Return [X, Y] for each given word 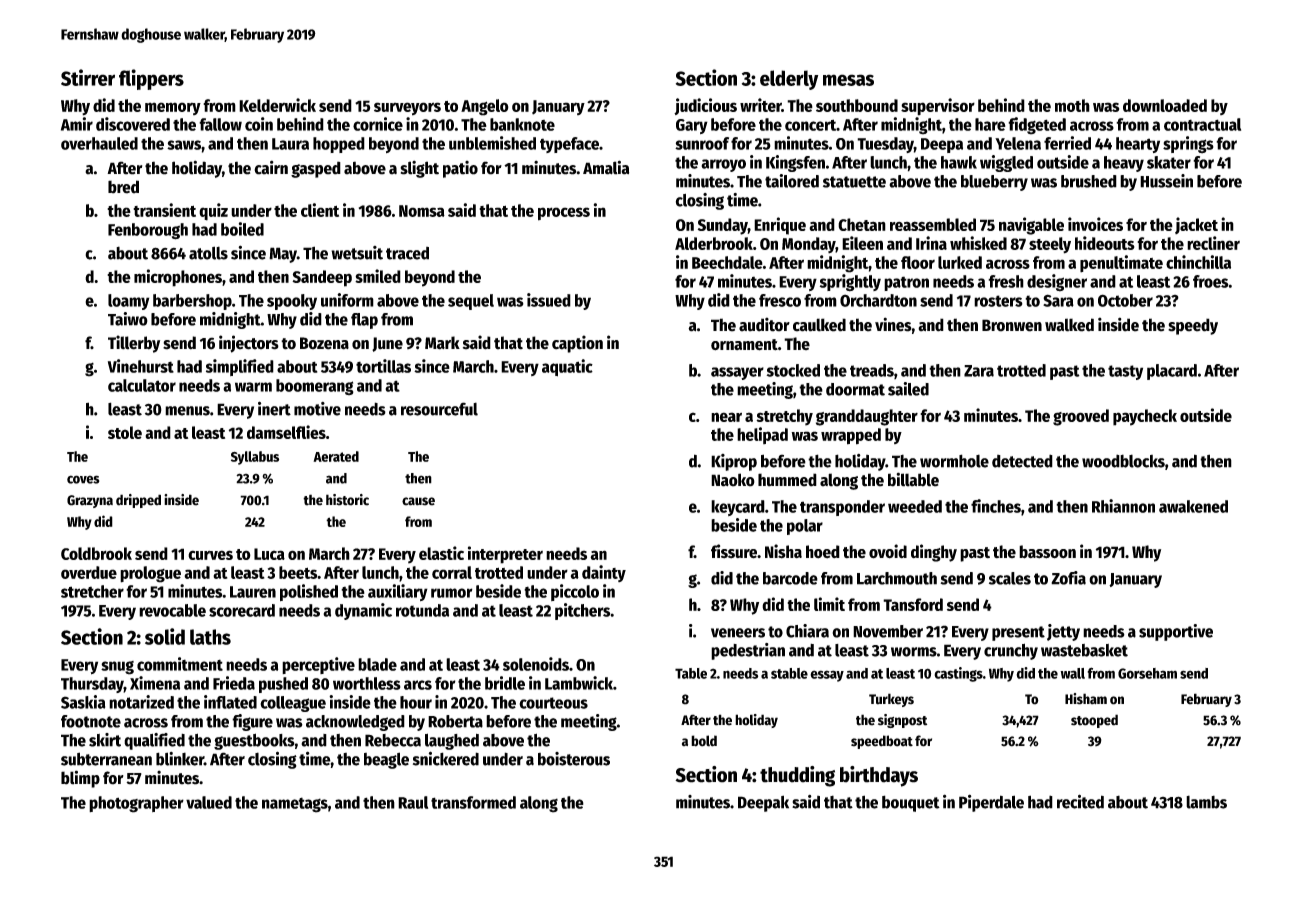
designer [1057, 283]
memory [173, 108]
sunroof [702, 143]
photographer [136, 804]
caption [577, 344]
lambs [1206, 802]
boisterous [574, 759]
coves [83, 479]
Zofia [1068, 578]
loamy [128, 302]
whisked [978, 243]
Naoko [733, 480]
